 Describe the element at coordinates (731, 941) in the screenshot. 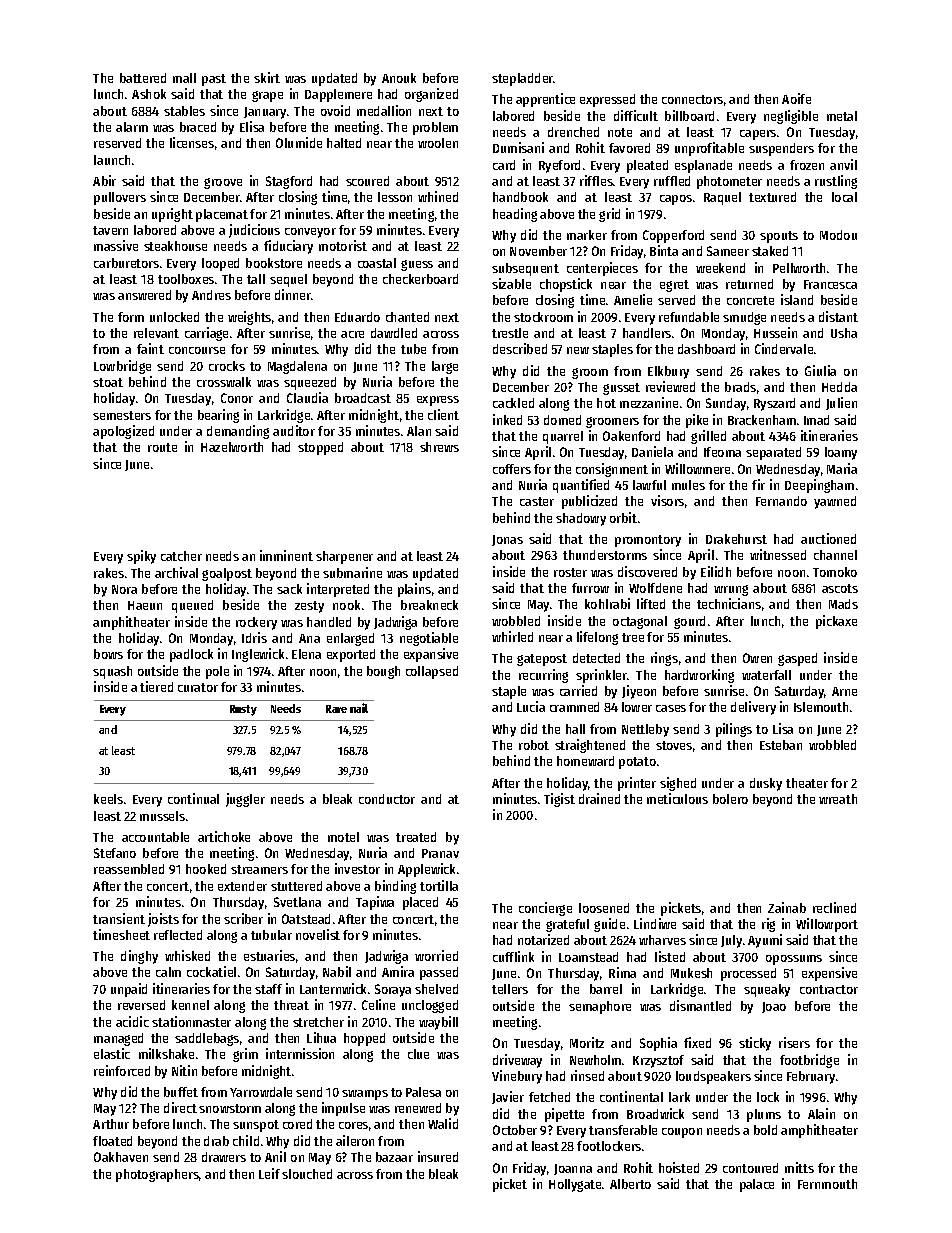

I see `July` at that location.
